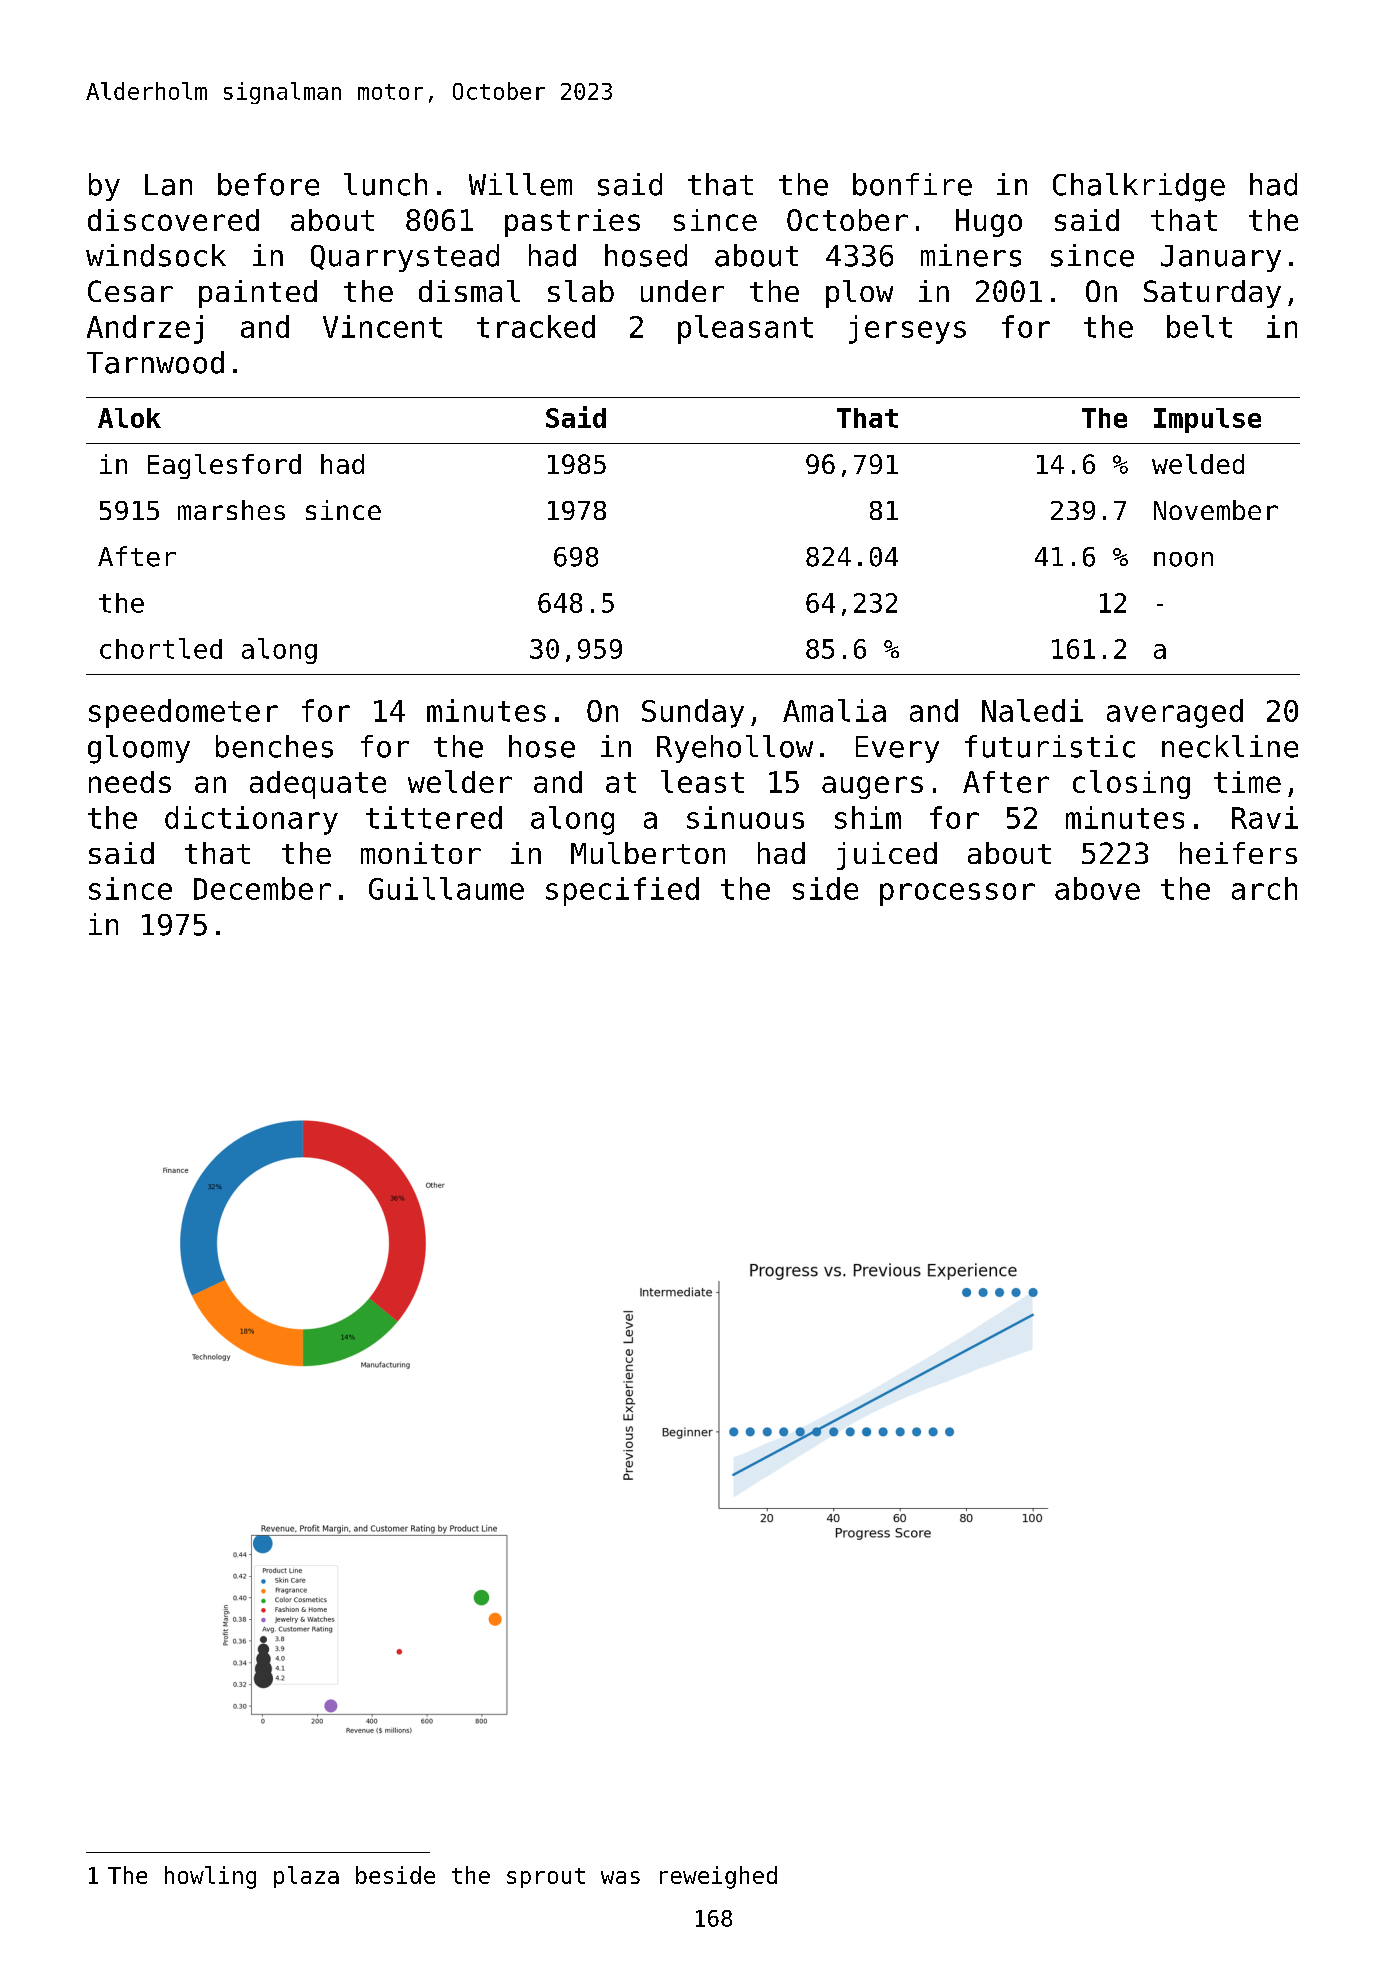 This page has height=1969, width=1386. What do you see at coordinates (622, 891) in the page?
I see `specified` at bounding box center [622, 891].
